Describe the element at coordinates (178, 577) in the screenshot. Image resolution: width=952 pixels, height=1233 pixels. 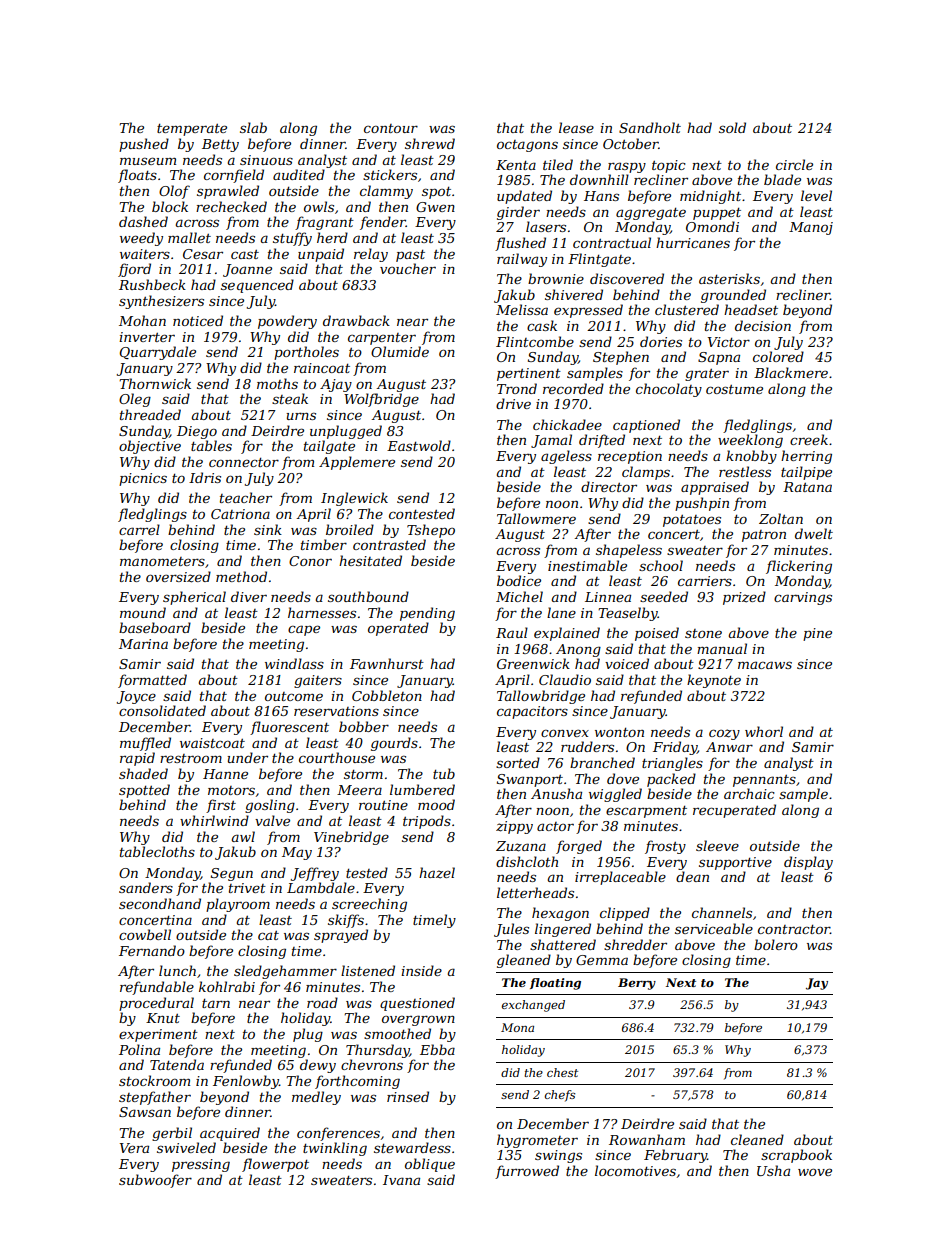
I see `oversized` at that location.
